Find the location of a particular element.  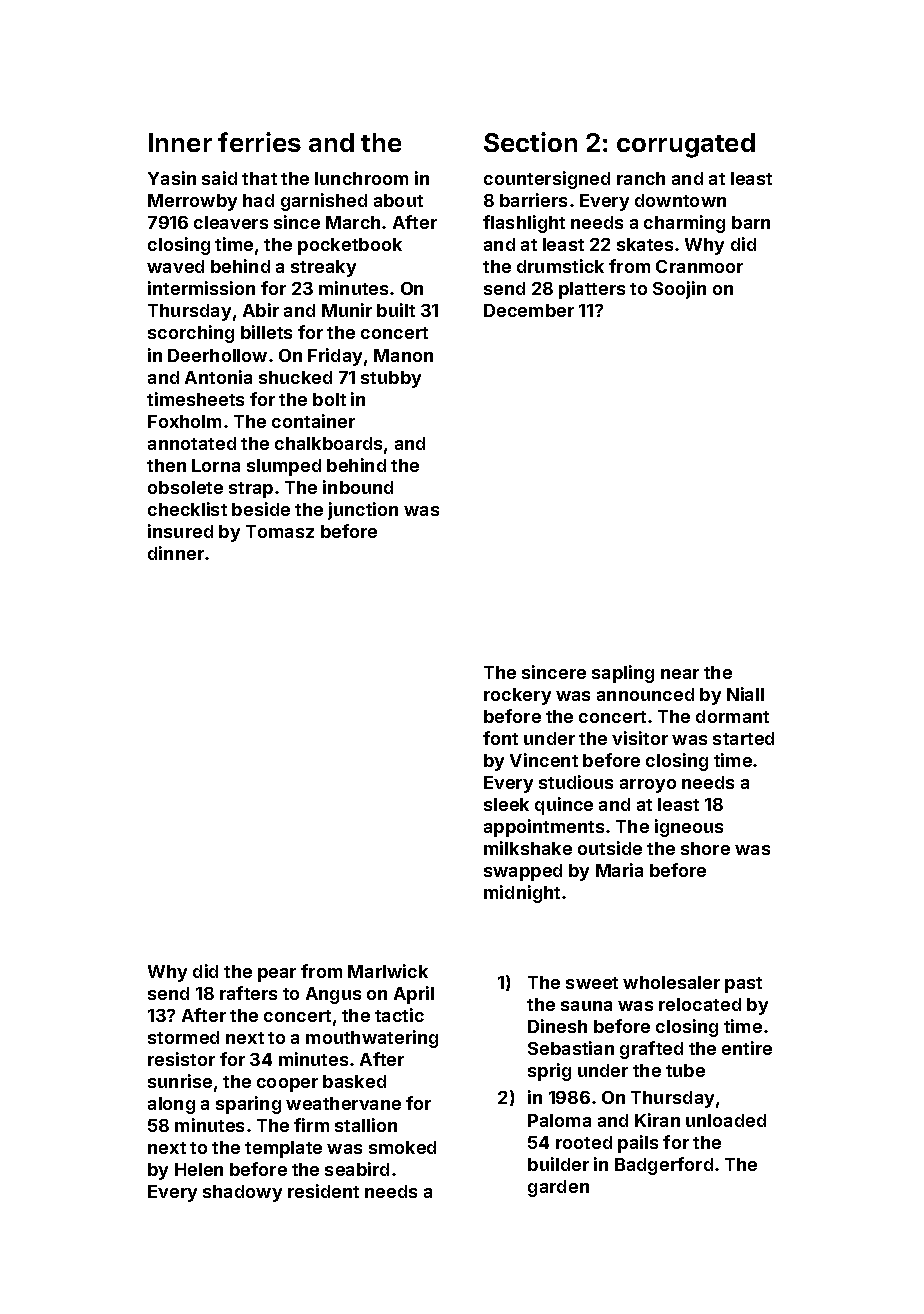

Section is located at coordinates (530, 142).
